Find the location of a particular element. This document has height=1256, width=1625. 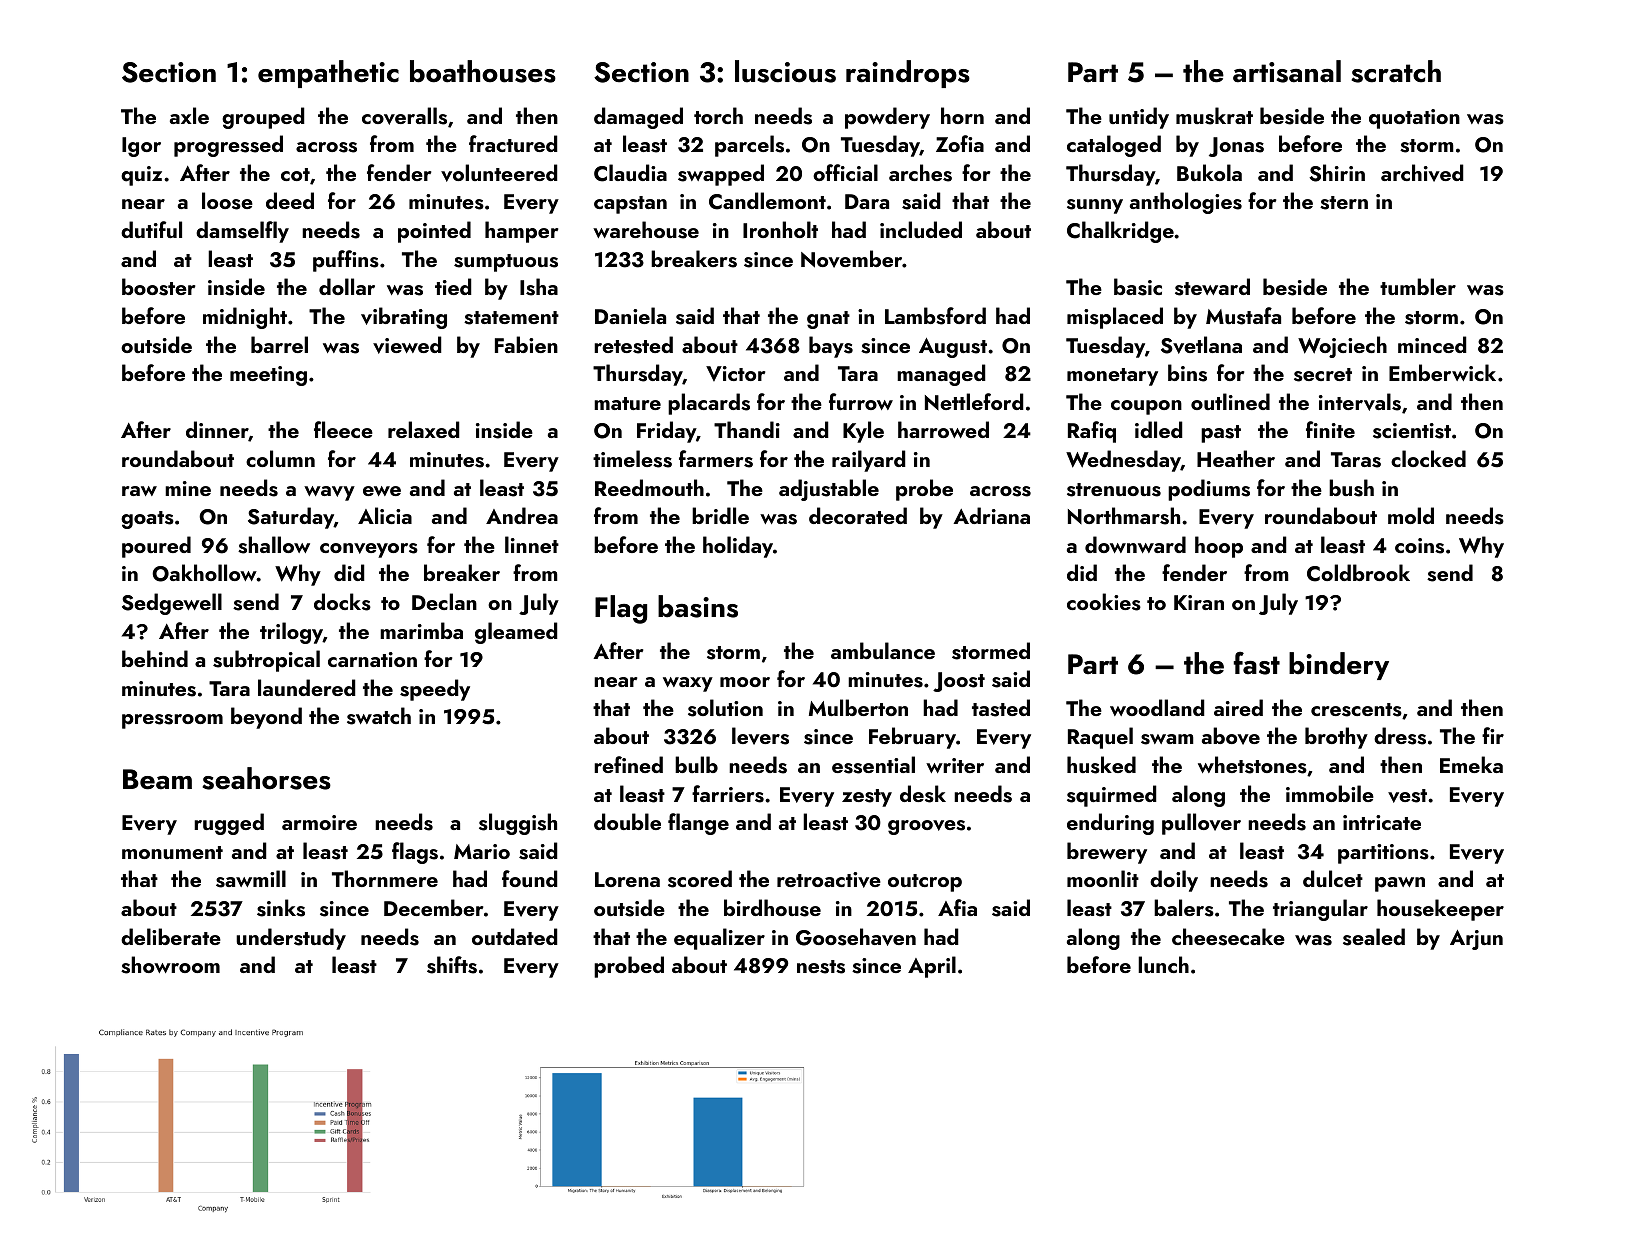

statement is located at coordinates (511, 318).
